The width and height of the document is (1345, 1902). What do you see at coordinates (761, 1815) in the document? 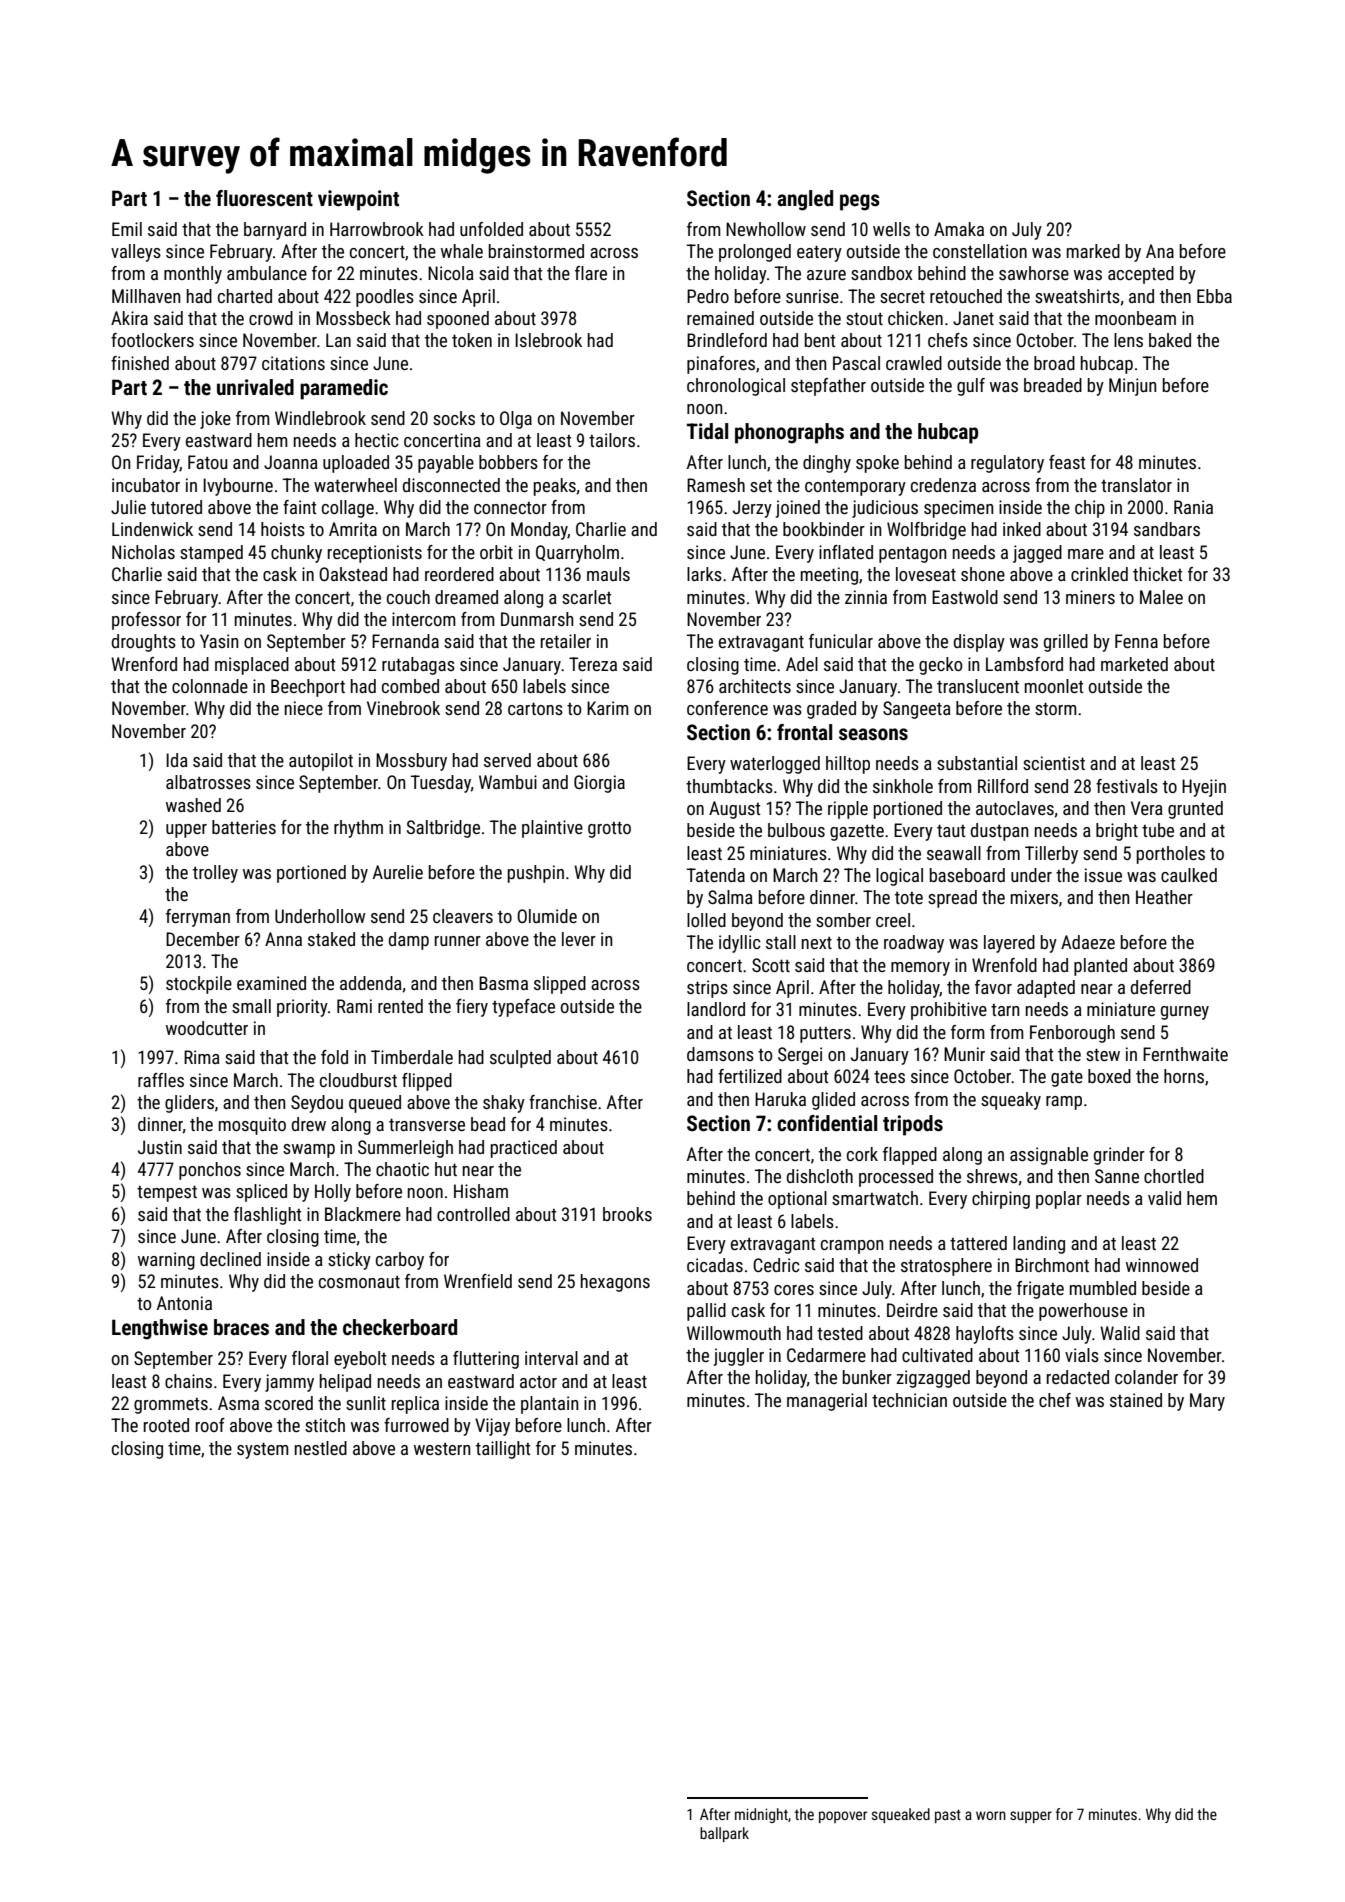
I see `midnight` at bounding box center [761, 1815].
